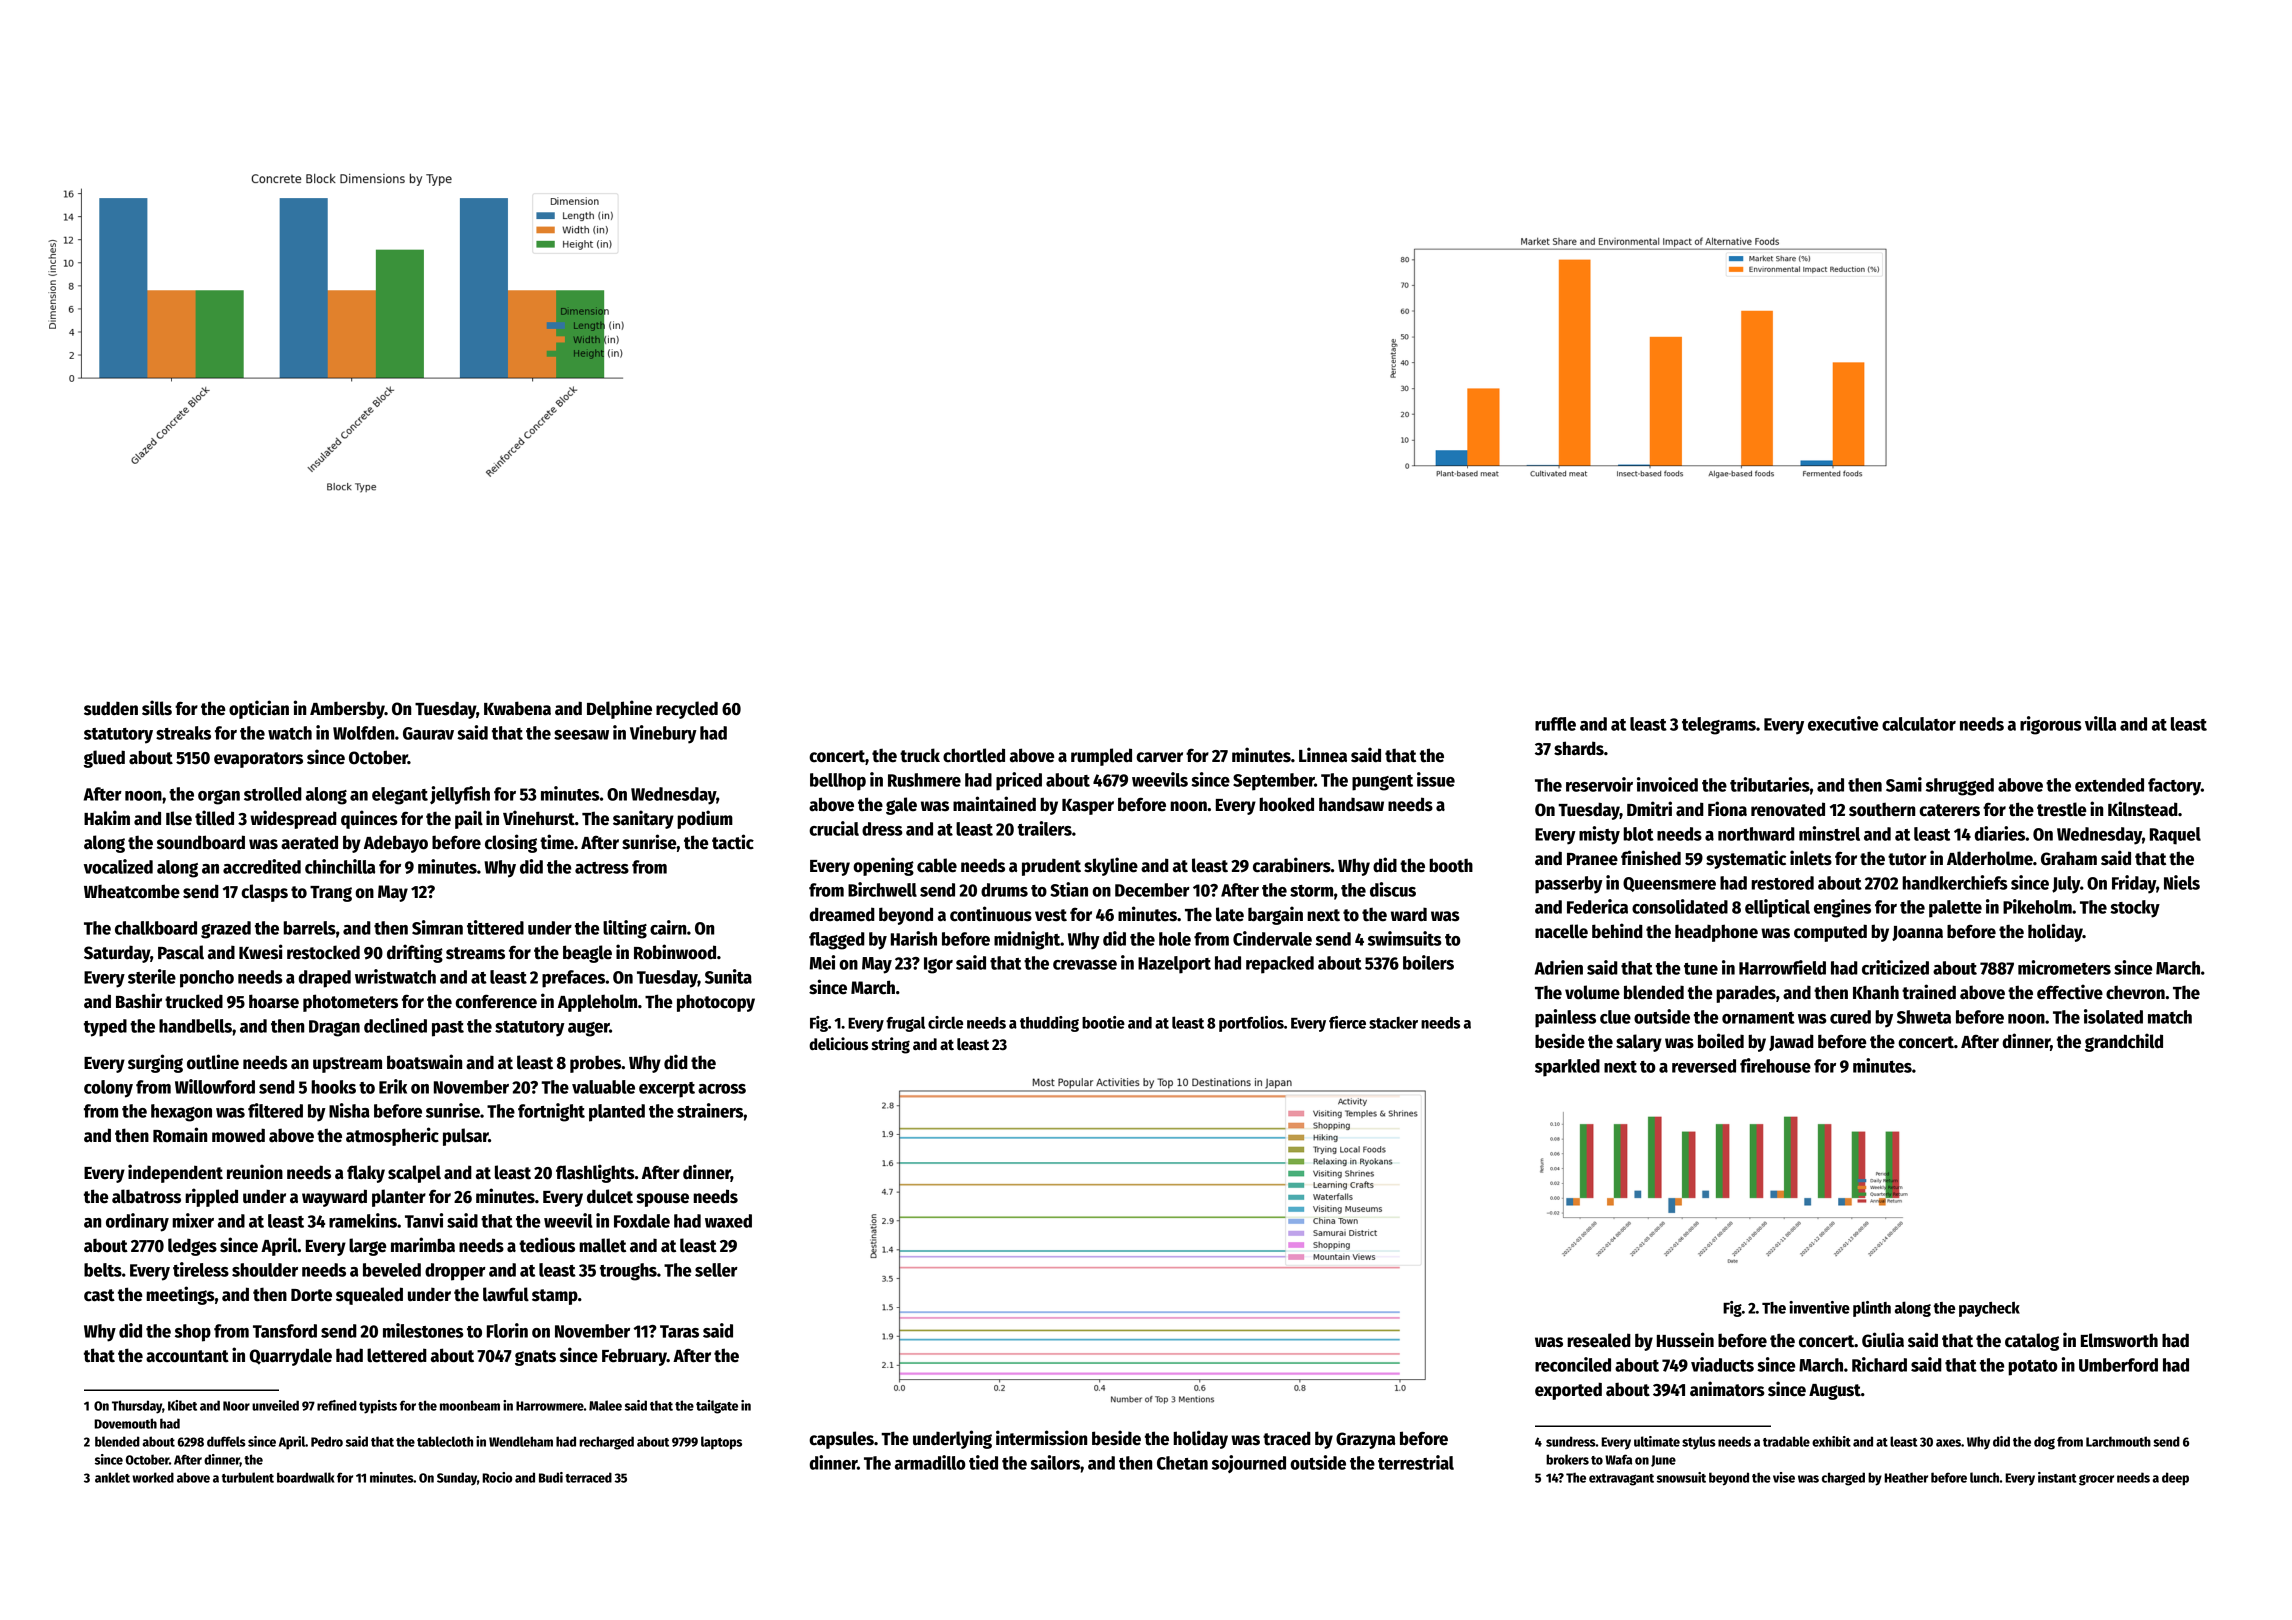  I want to click on viaducts, so click(1722, 1364).
